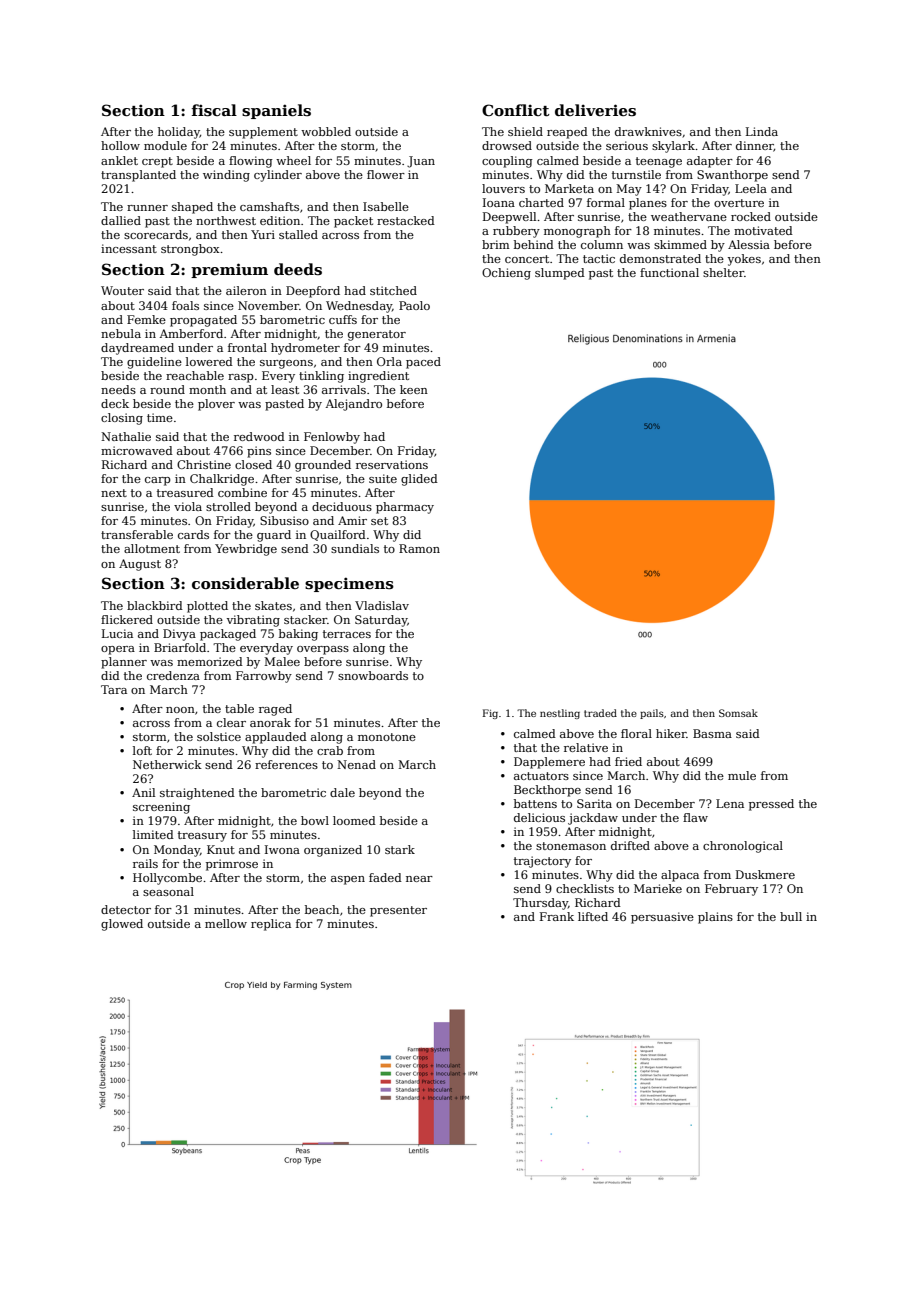 The height and width of the screenshot is (1308, 924). What do you see at coordinates (738, 713) in the screenshot?
I see `Somsak` at bounding box center [738, 713].
